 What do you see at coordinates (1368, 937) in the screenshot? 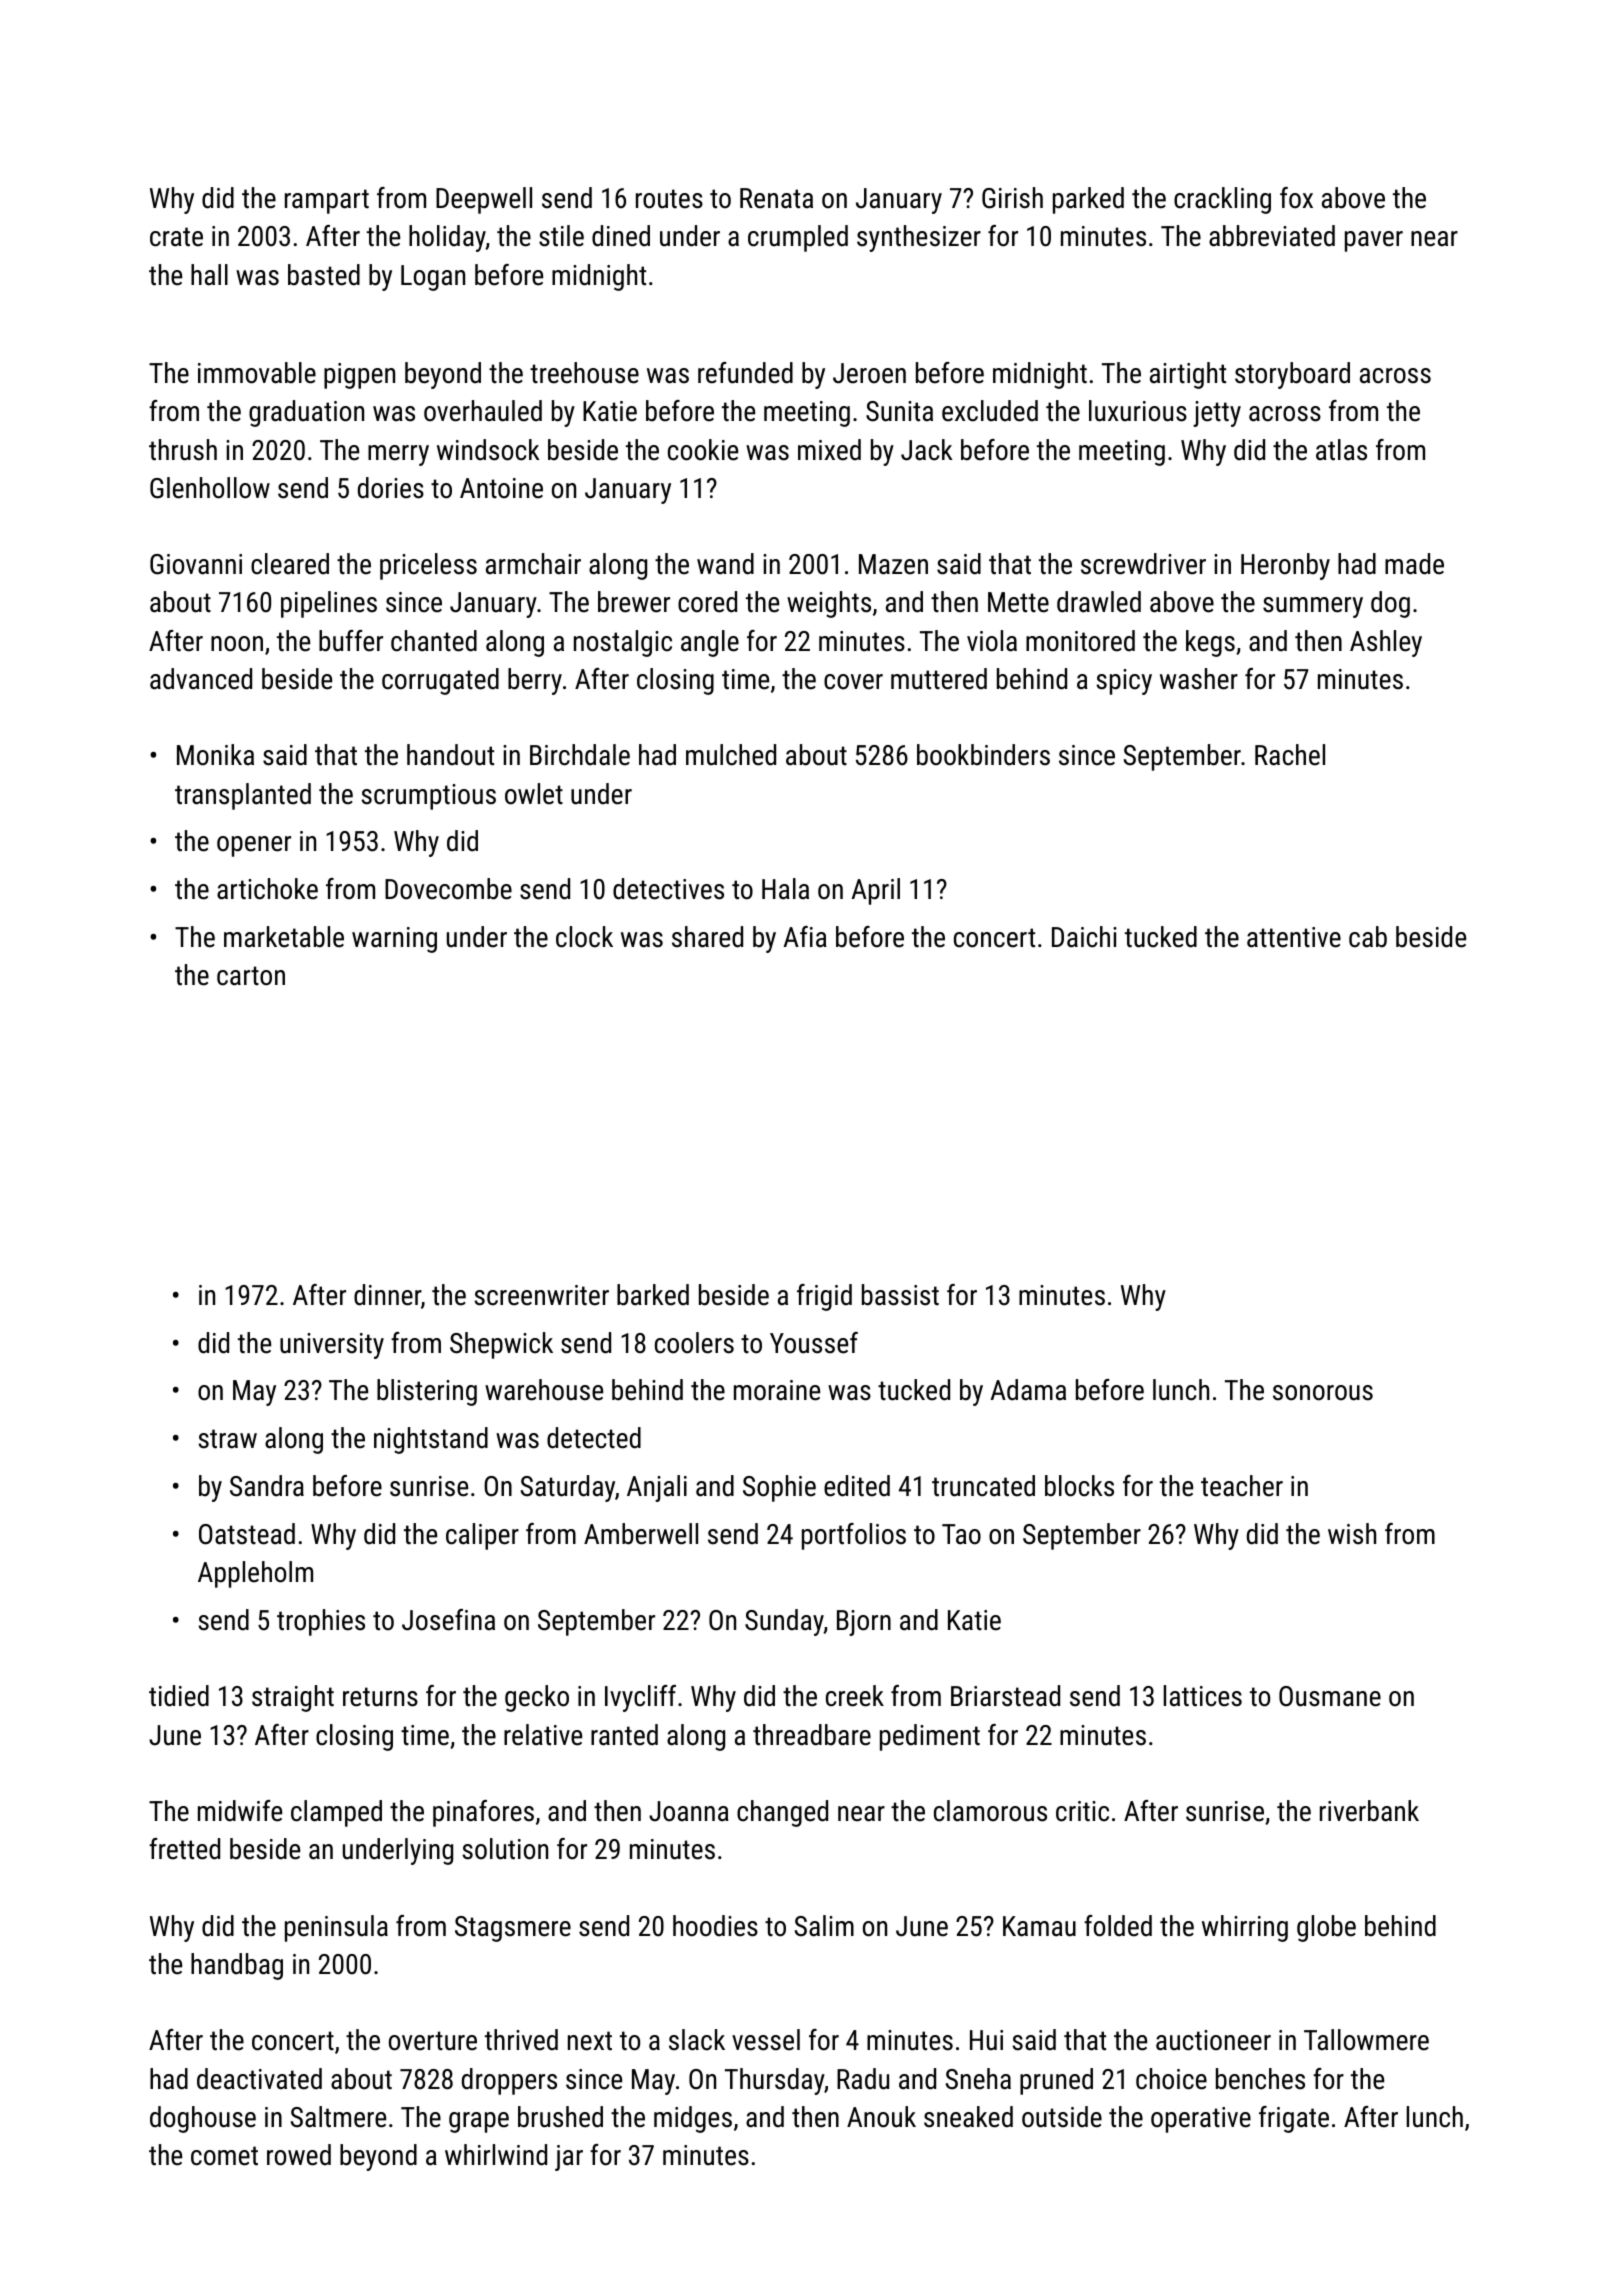
I see `cab` at bounding box center [1368, 937].
